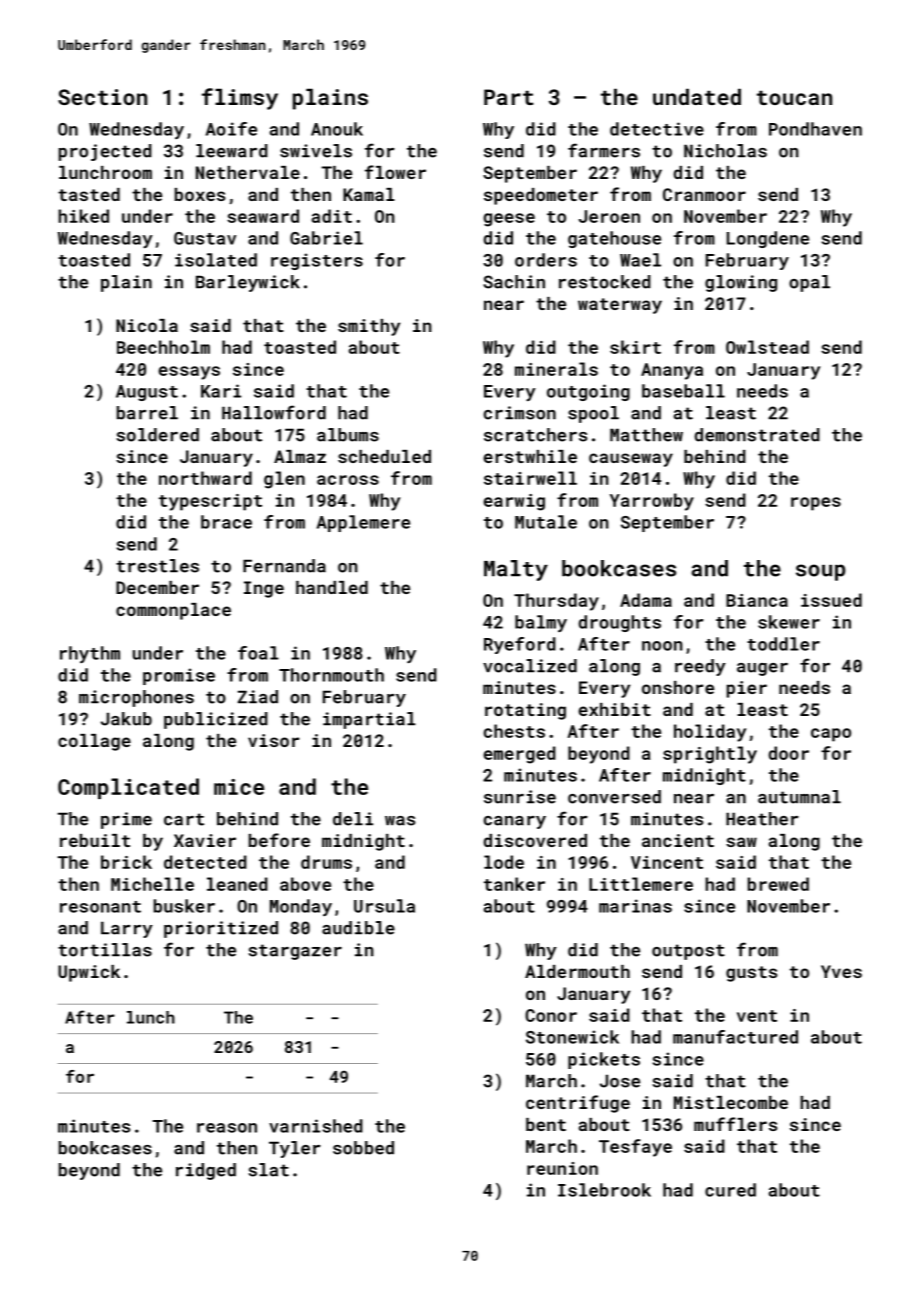 This image has height=1314, width=924. What do you see at coordinates (514, 884) in the image?
I see `tanker` at bounding box center [514, 884].
